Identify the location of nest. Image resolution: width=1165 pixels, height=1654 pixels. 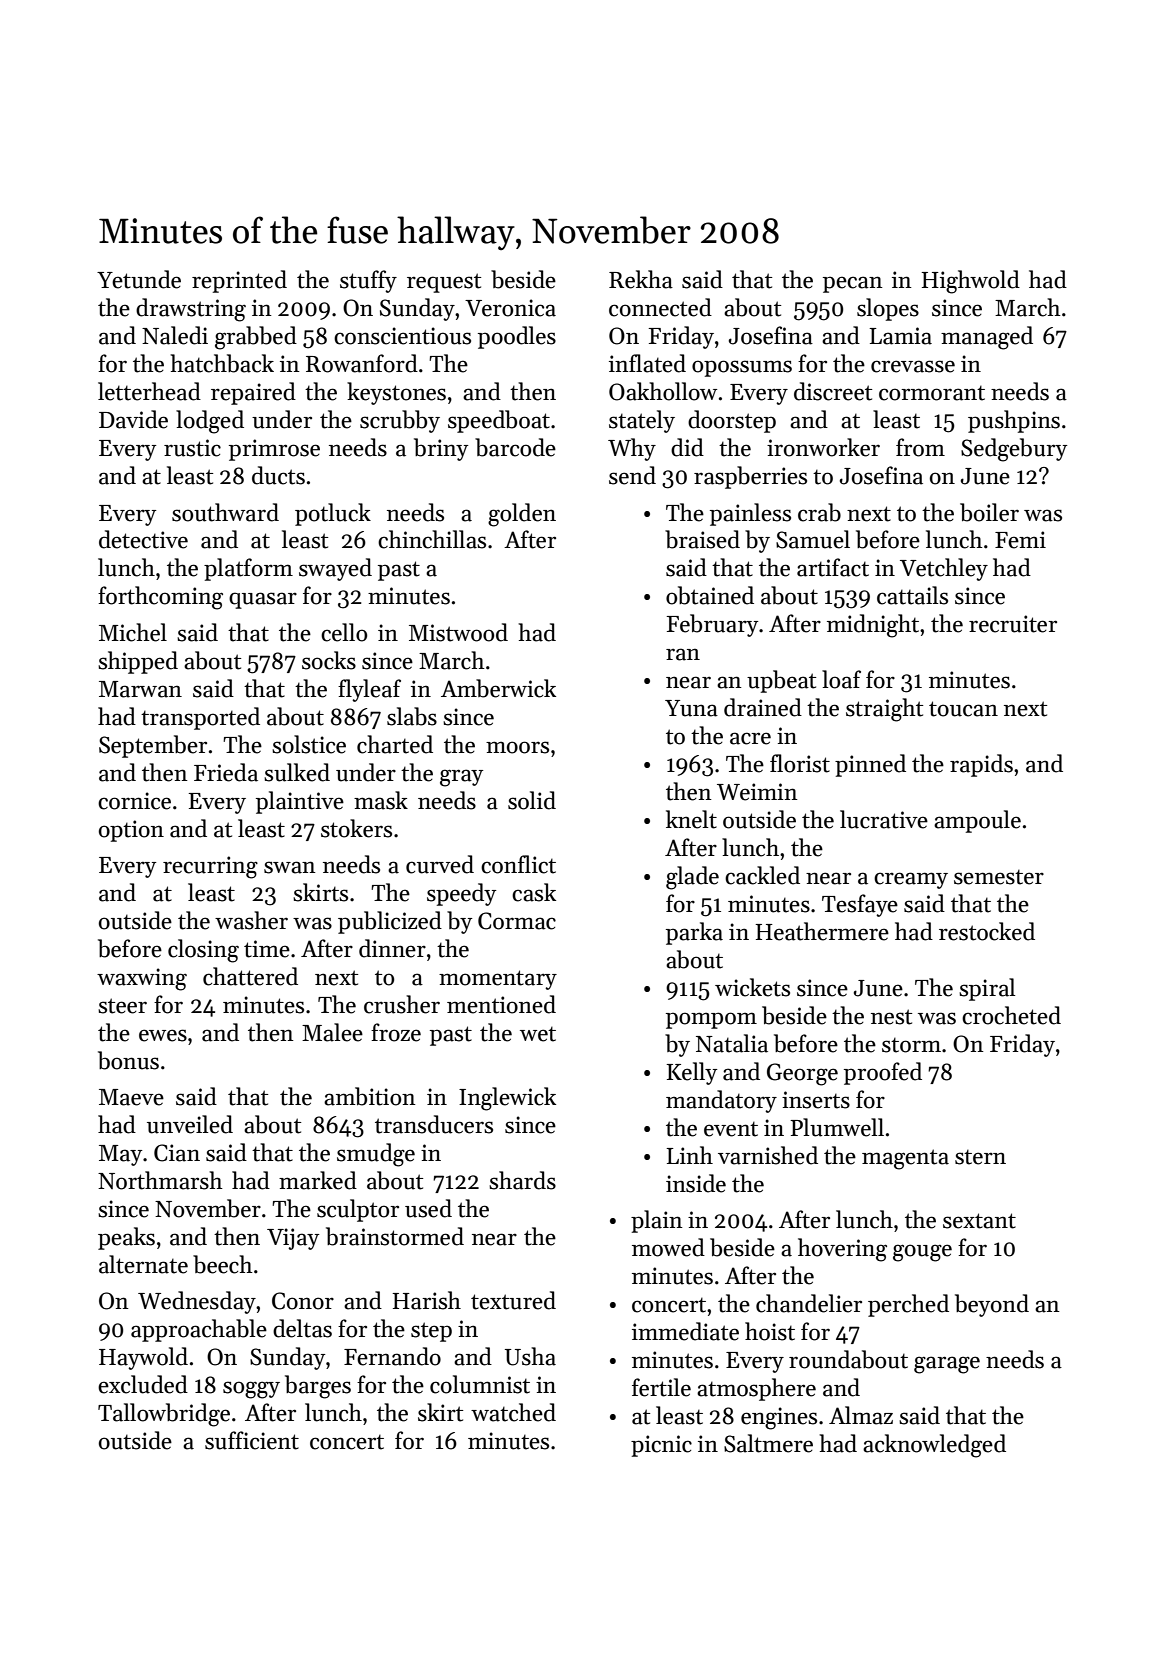
(891, 1017).
